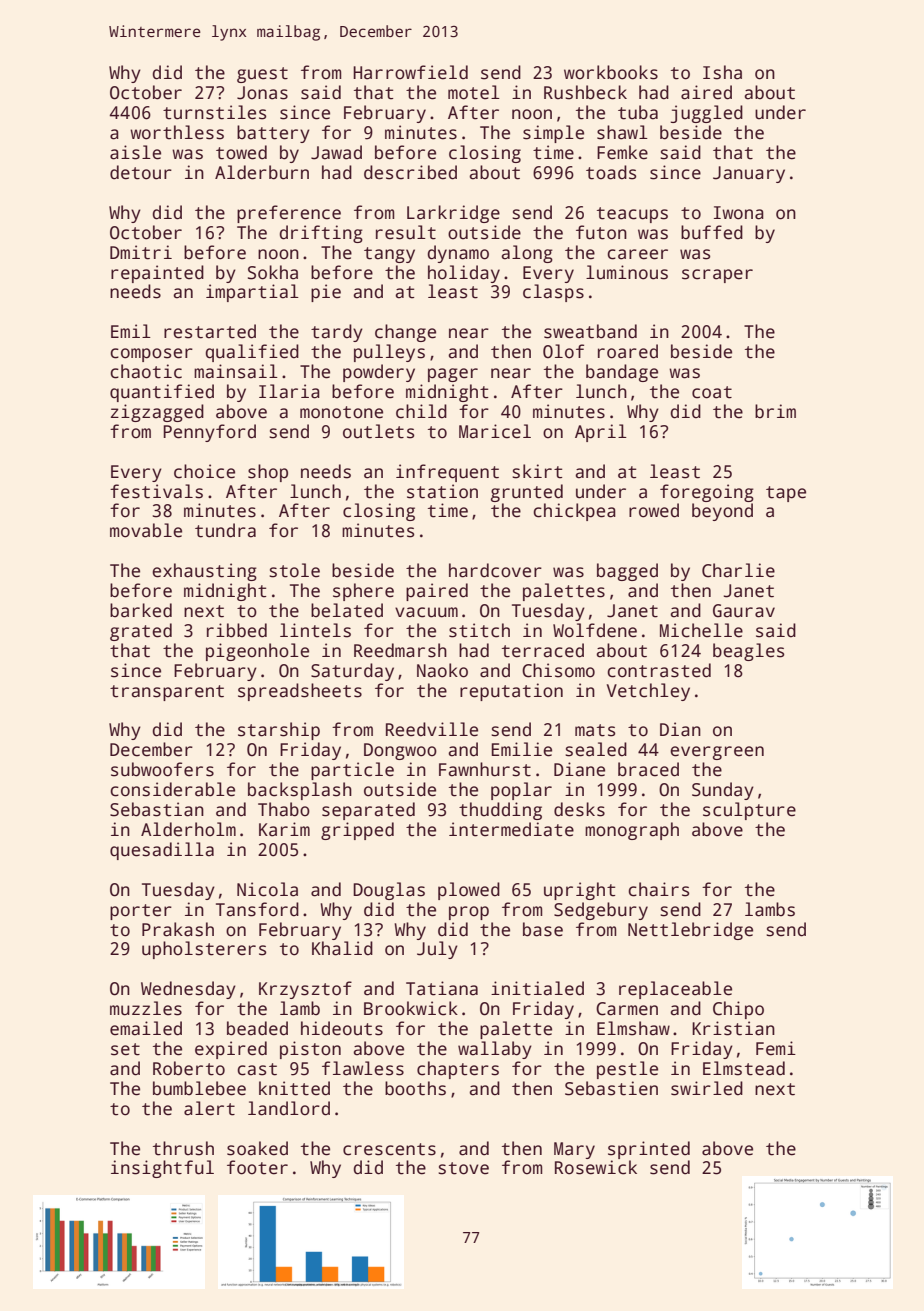  Describe the element at coordinates (463, 1168) in the screenshot. I see `stove` at that location.
